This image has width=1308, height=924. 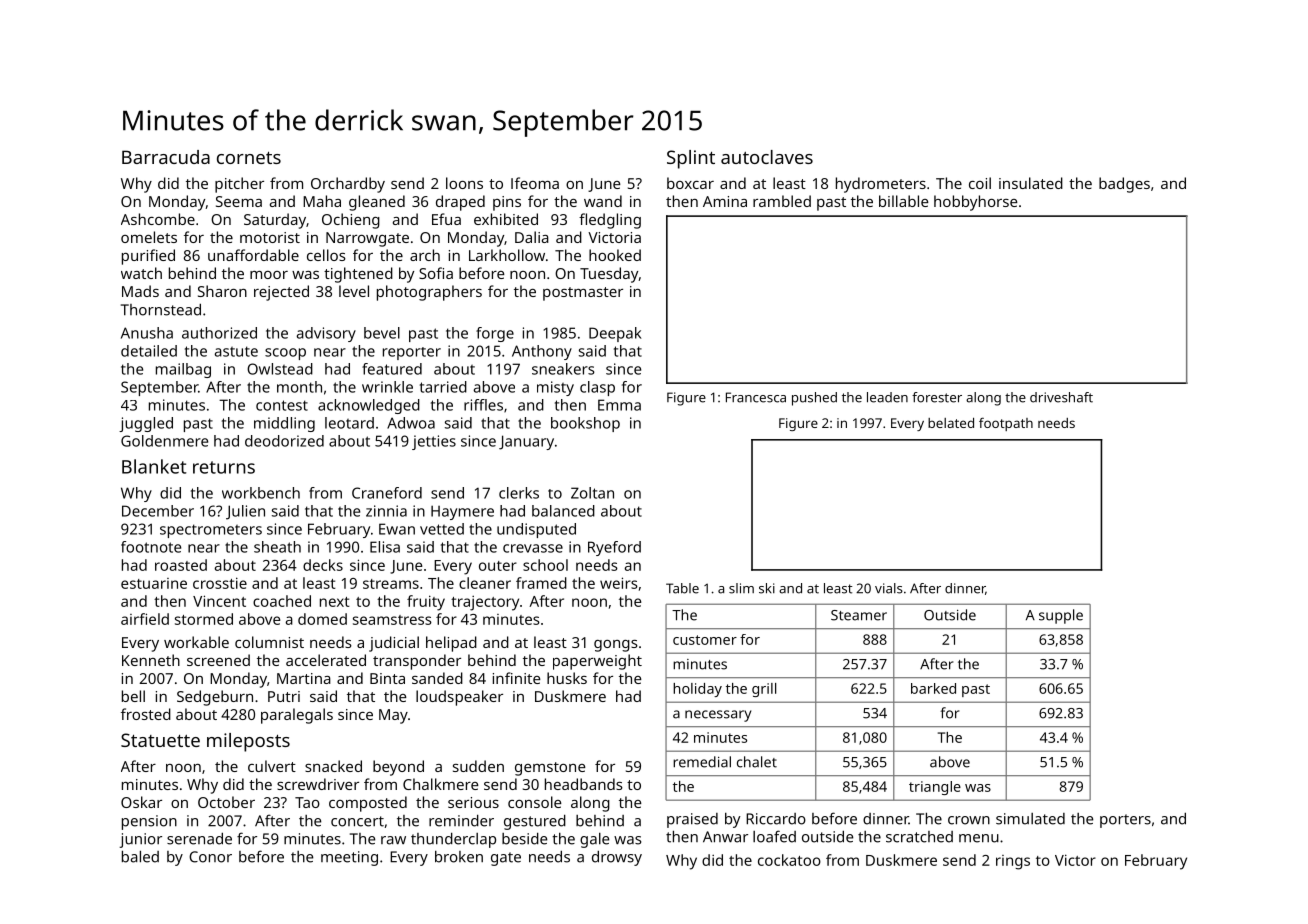 What do you see at coordinates (239, 201) in the image?
I see `Seema` at bounding box center [239, 201].
